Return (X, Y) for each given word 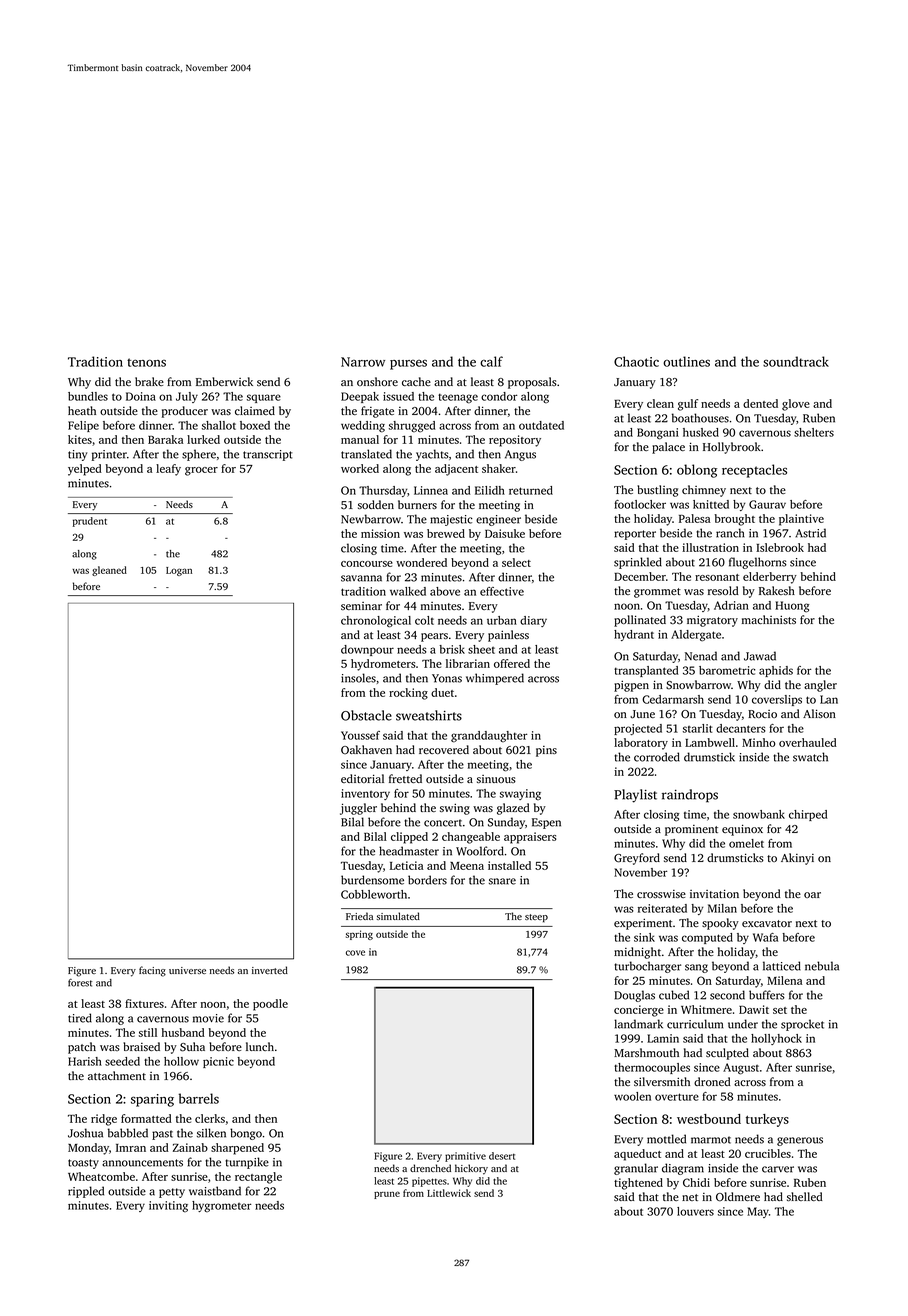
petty (172, 1193)
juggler (358, 809)
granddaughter (489, 737)
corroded (657, 757)
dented (760, 403)
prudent (90, 522)
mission (380, 533)
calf (491, 361)
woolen (632, 1096)
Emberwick (224, 381)
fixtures (144, 1003)
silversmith (662, 1081)
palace (668, 448)
